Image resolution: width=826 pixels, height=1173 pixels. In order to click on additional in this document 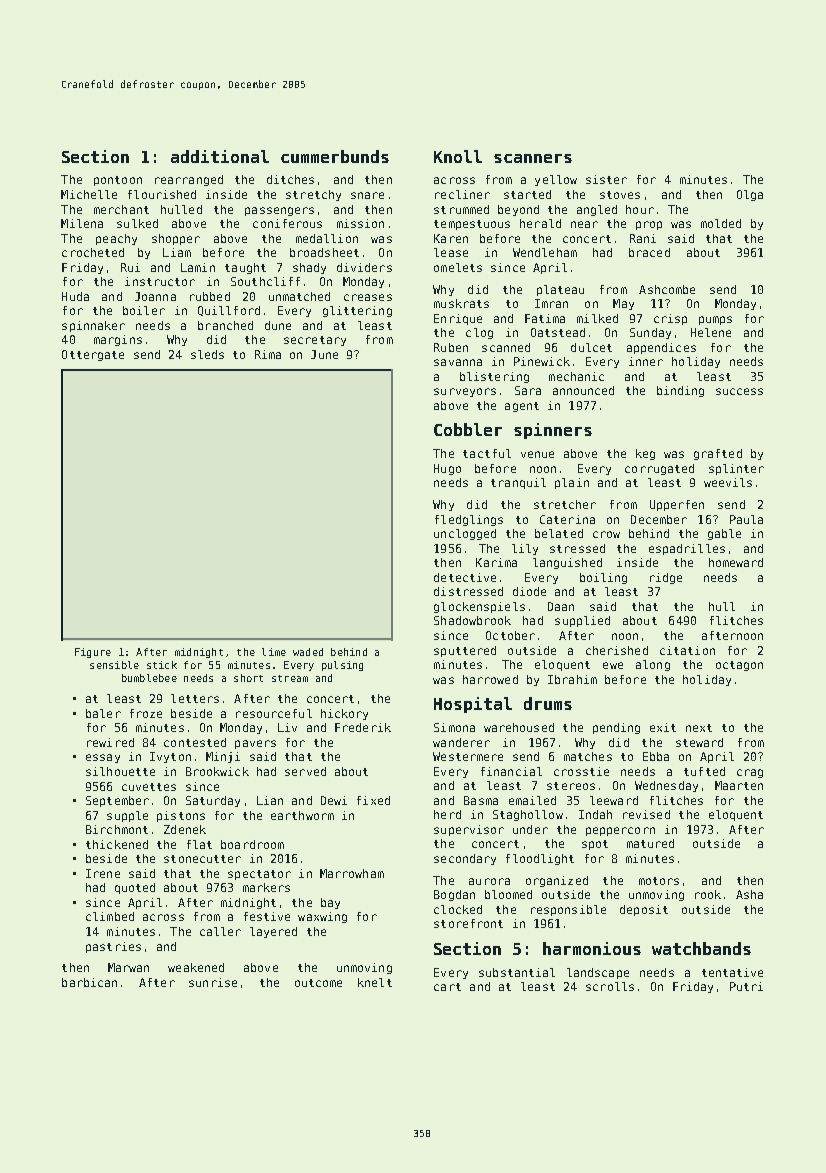, I will do `click(220, 156)`.
